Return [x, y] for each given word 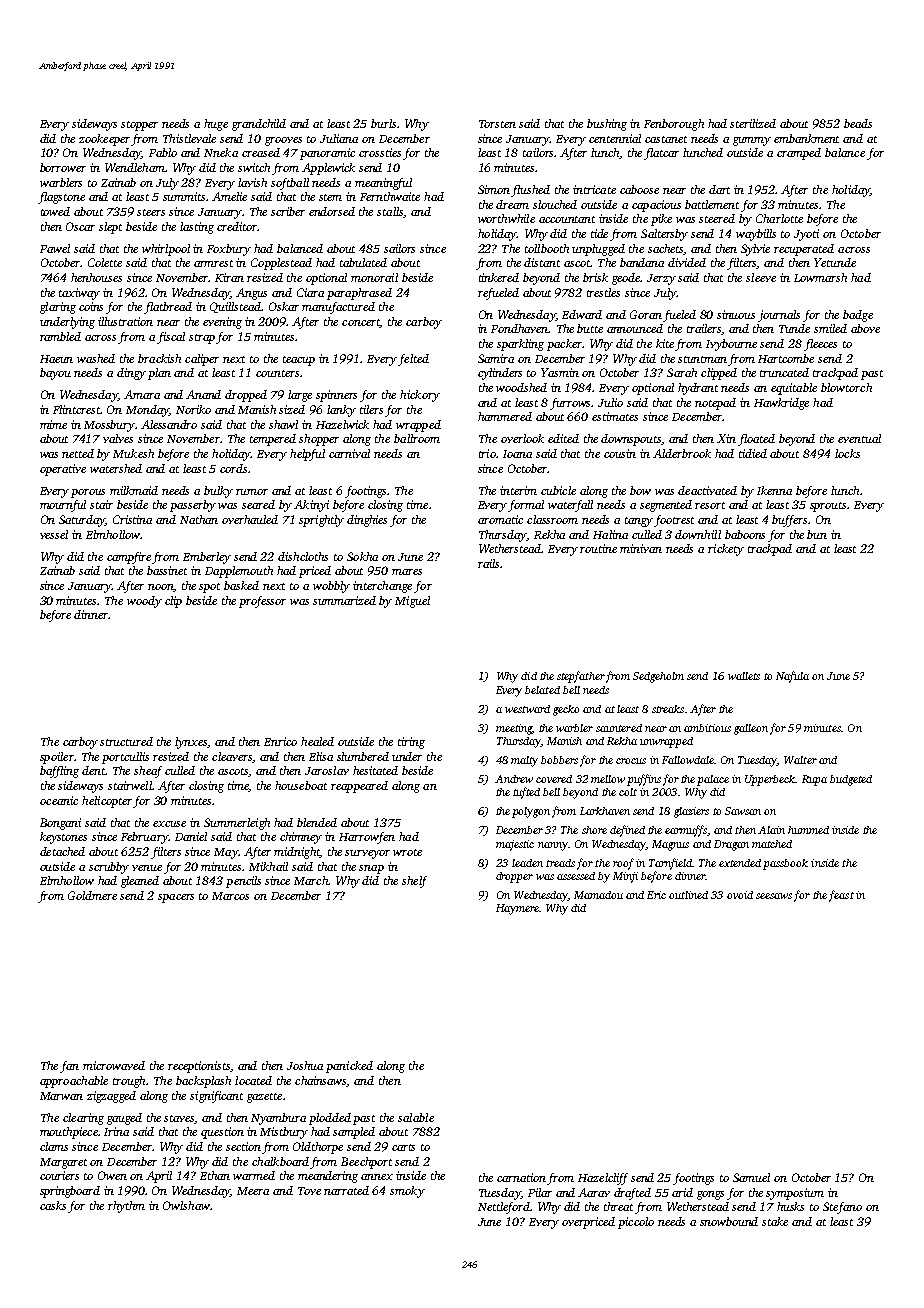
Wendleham [135, 167]
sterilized [753, 123]
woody [144, 602]
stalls [390, 211]
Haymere [517, 909]
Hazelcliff [603, 1179]
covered [554, 779]
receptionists [199, 1067]
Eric [656, 895]
